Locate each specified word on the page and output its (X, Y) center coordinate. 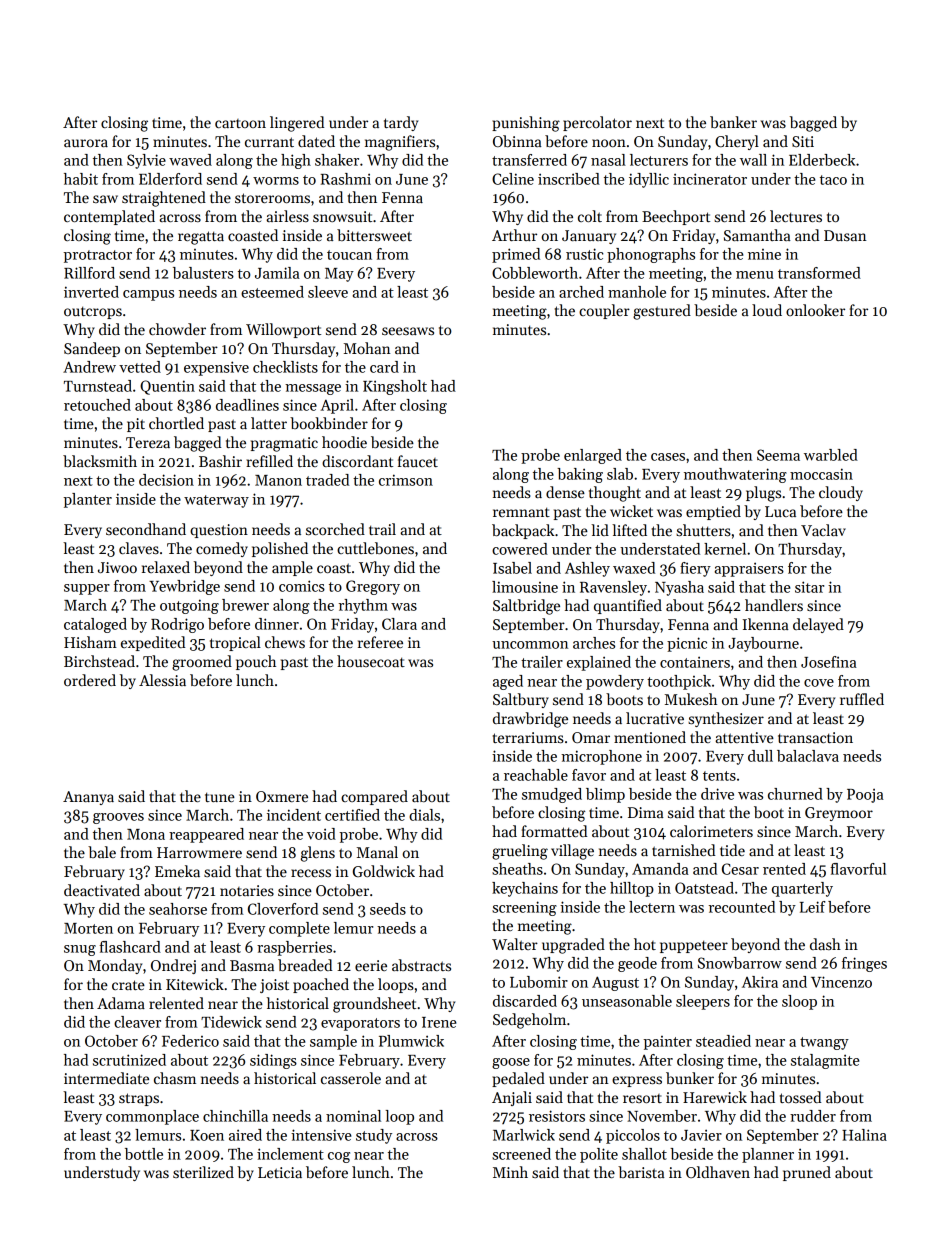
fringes (864, 964)
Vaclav (823, 530)
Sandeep (92, 349)
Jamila (277, 273)
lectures (796, 216)
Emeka (177, 871)
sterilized (203, 1172)
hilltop (632, 889)
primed (516, 255)
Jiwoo (117, 567)
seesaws (408, 331)
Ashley (587, 569)
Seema (778, 455)
